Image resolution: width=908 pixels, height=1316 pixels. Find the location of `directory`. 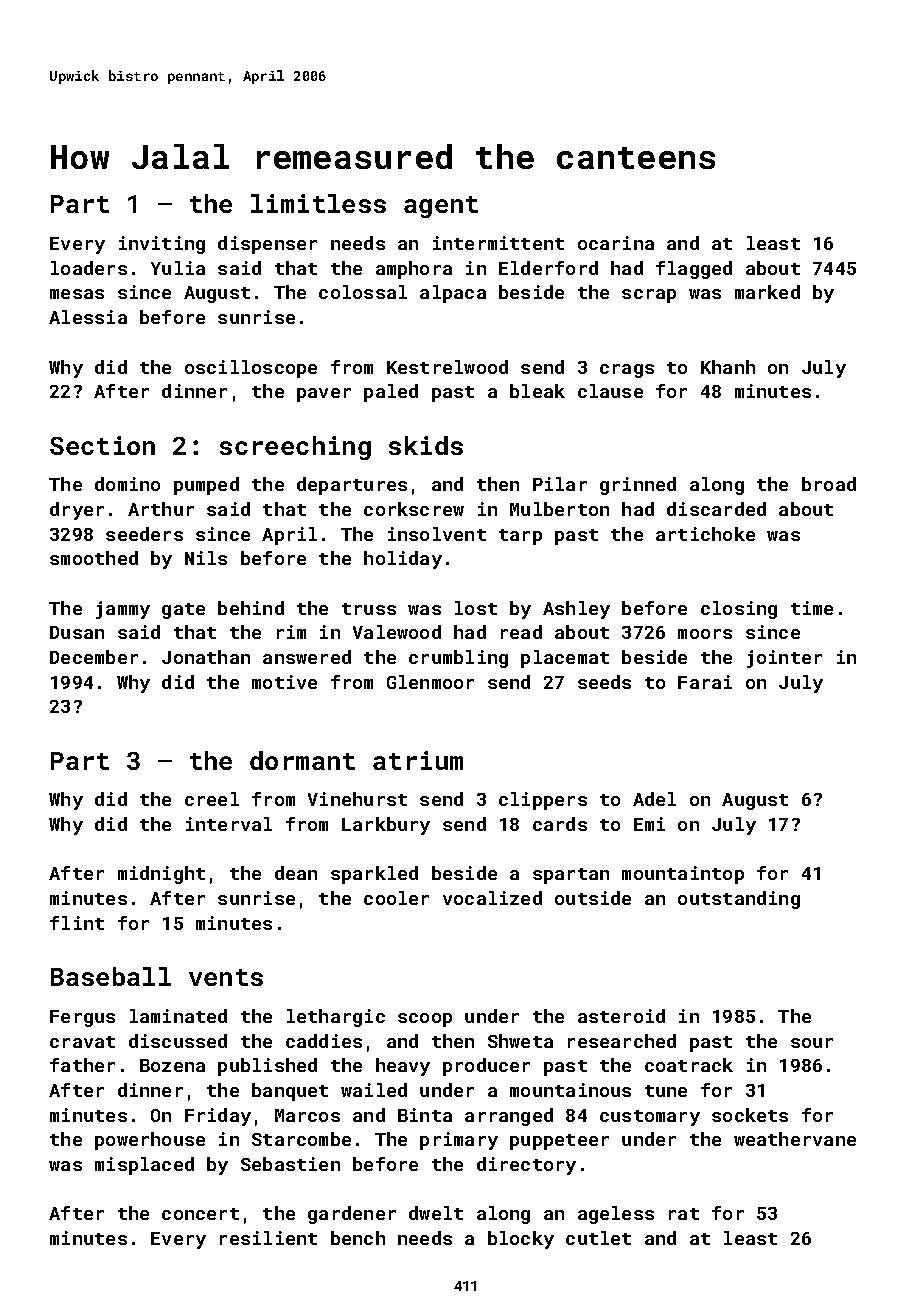

directory is located at coordinates (526, 1166).
